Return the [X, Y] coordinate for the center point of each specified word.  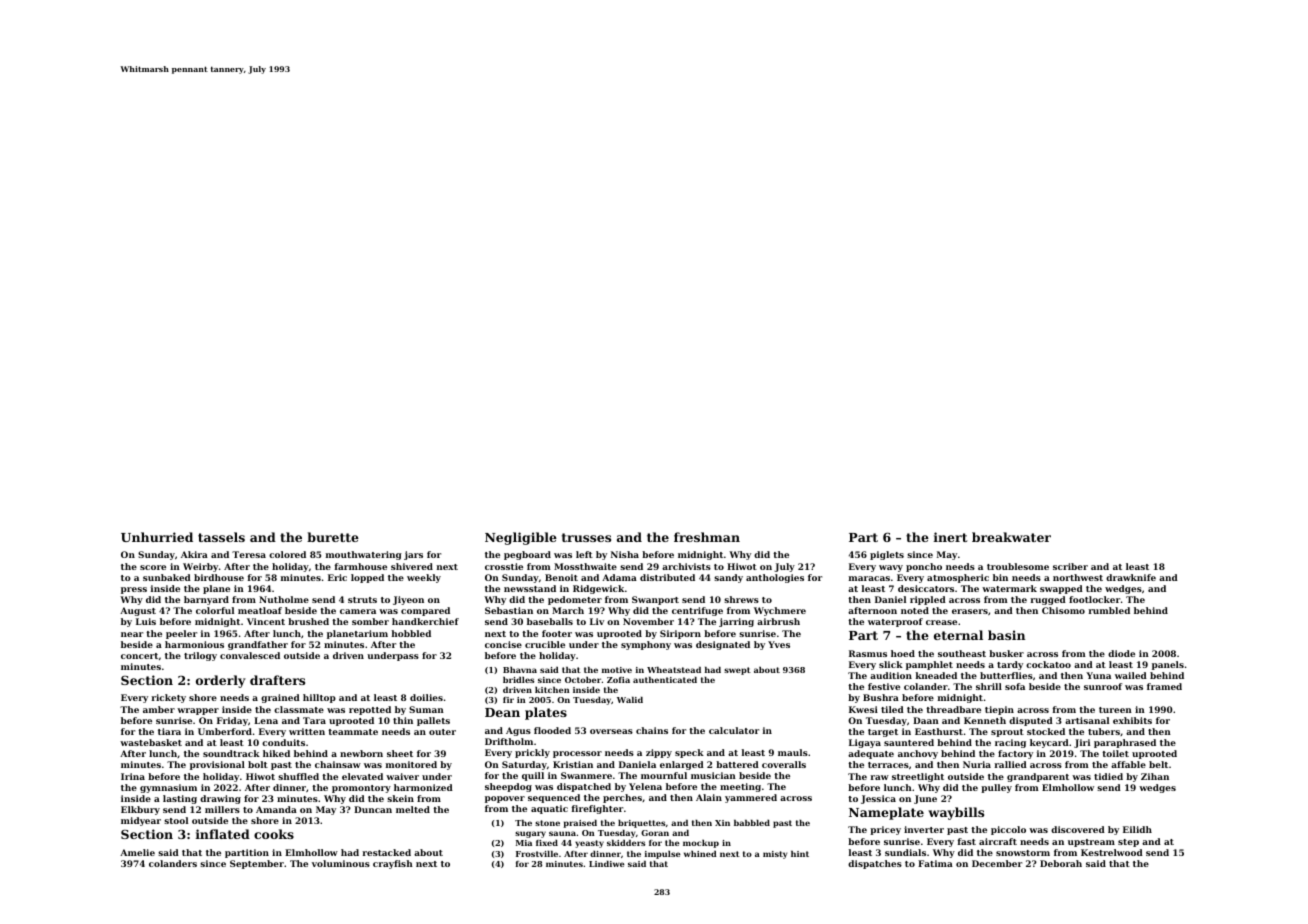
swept [737, 671]
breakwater [1011, 537]
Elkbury [140, 810]
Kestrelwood [1112, 852]
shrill [989, 686]
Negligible [521, 538]
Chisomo [1063, 610]
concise [503, 644]
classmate [299, 709]
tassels [221, 537]
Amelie [137, 852]
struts [362, 600]
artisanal [1087, 720]
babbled [752, 823]
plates [546, 713]
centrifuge [697, 611]
